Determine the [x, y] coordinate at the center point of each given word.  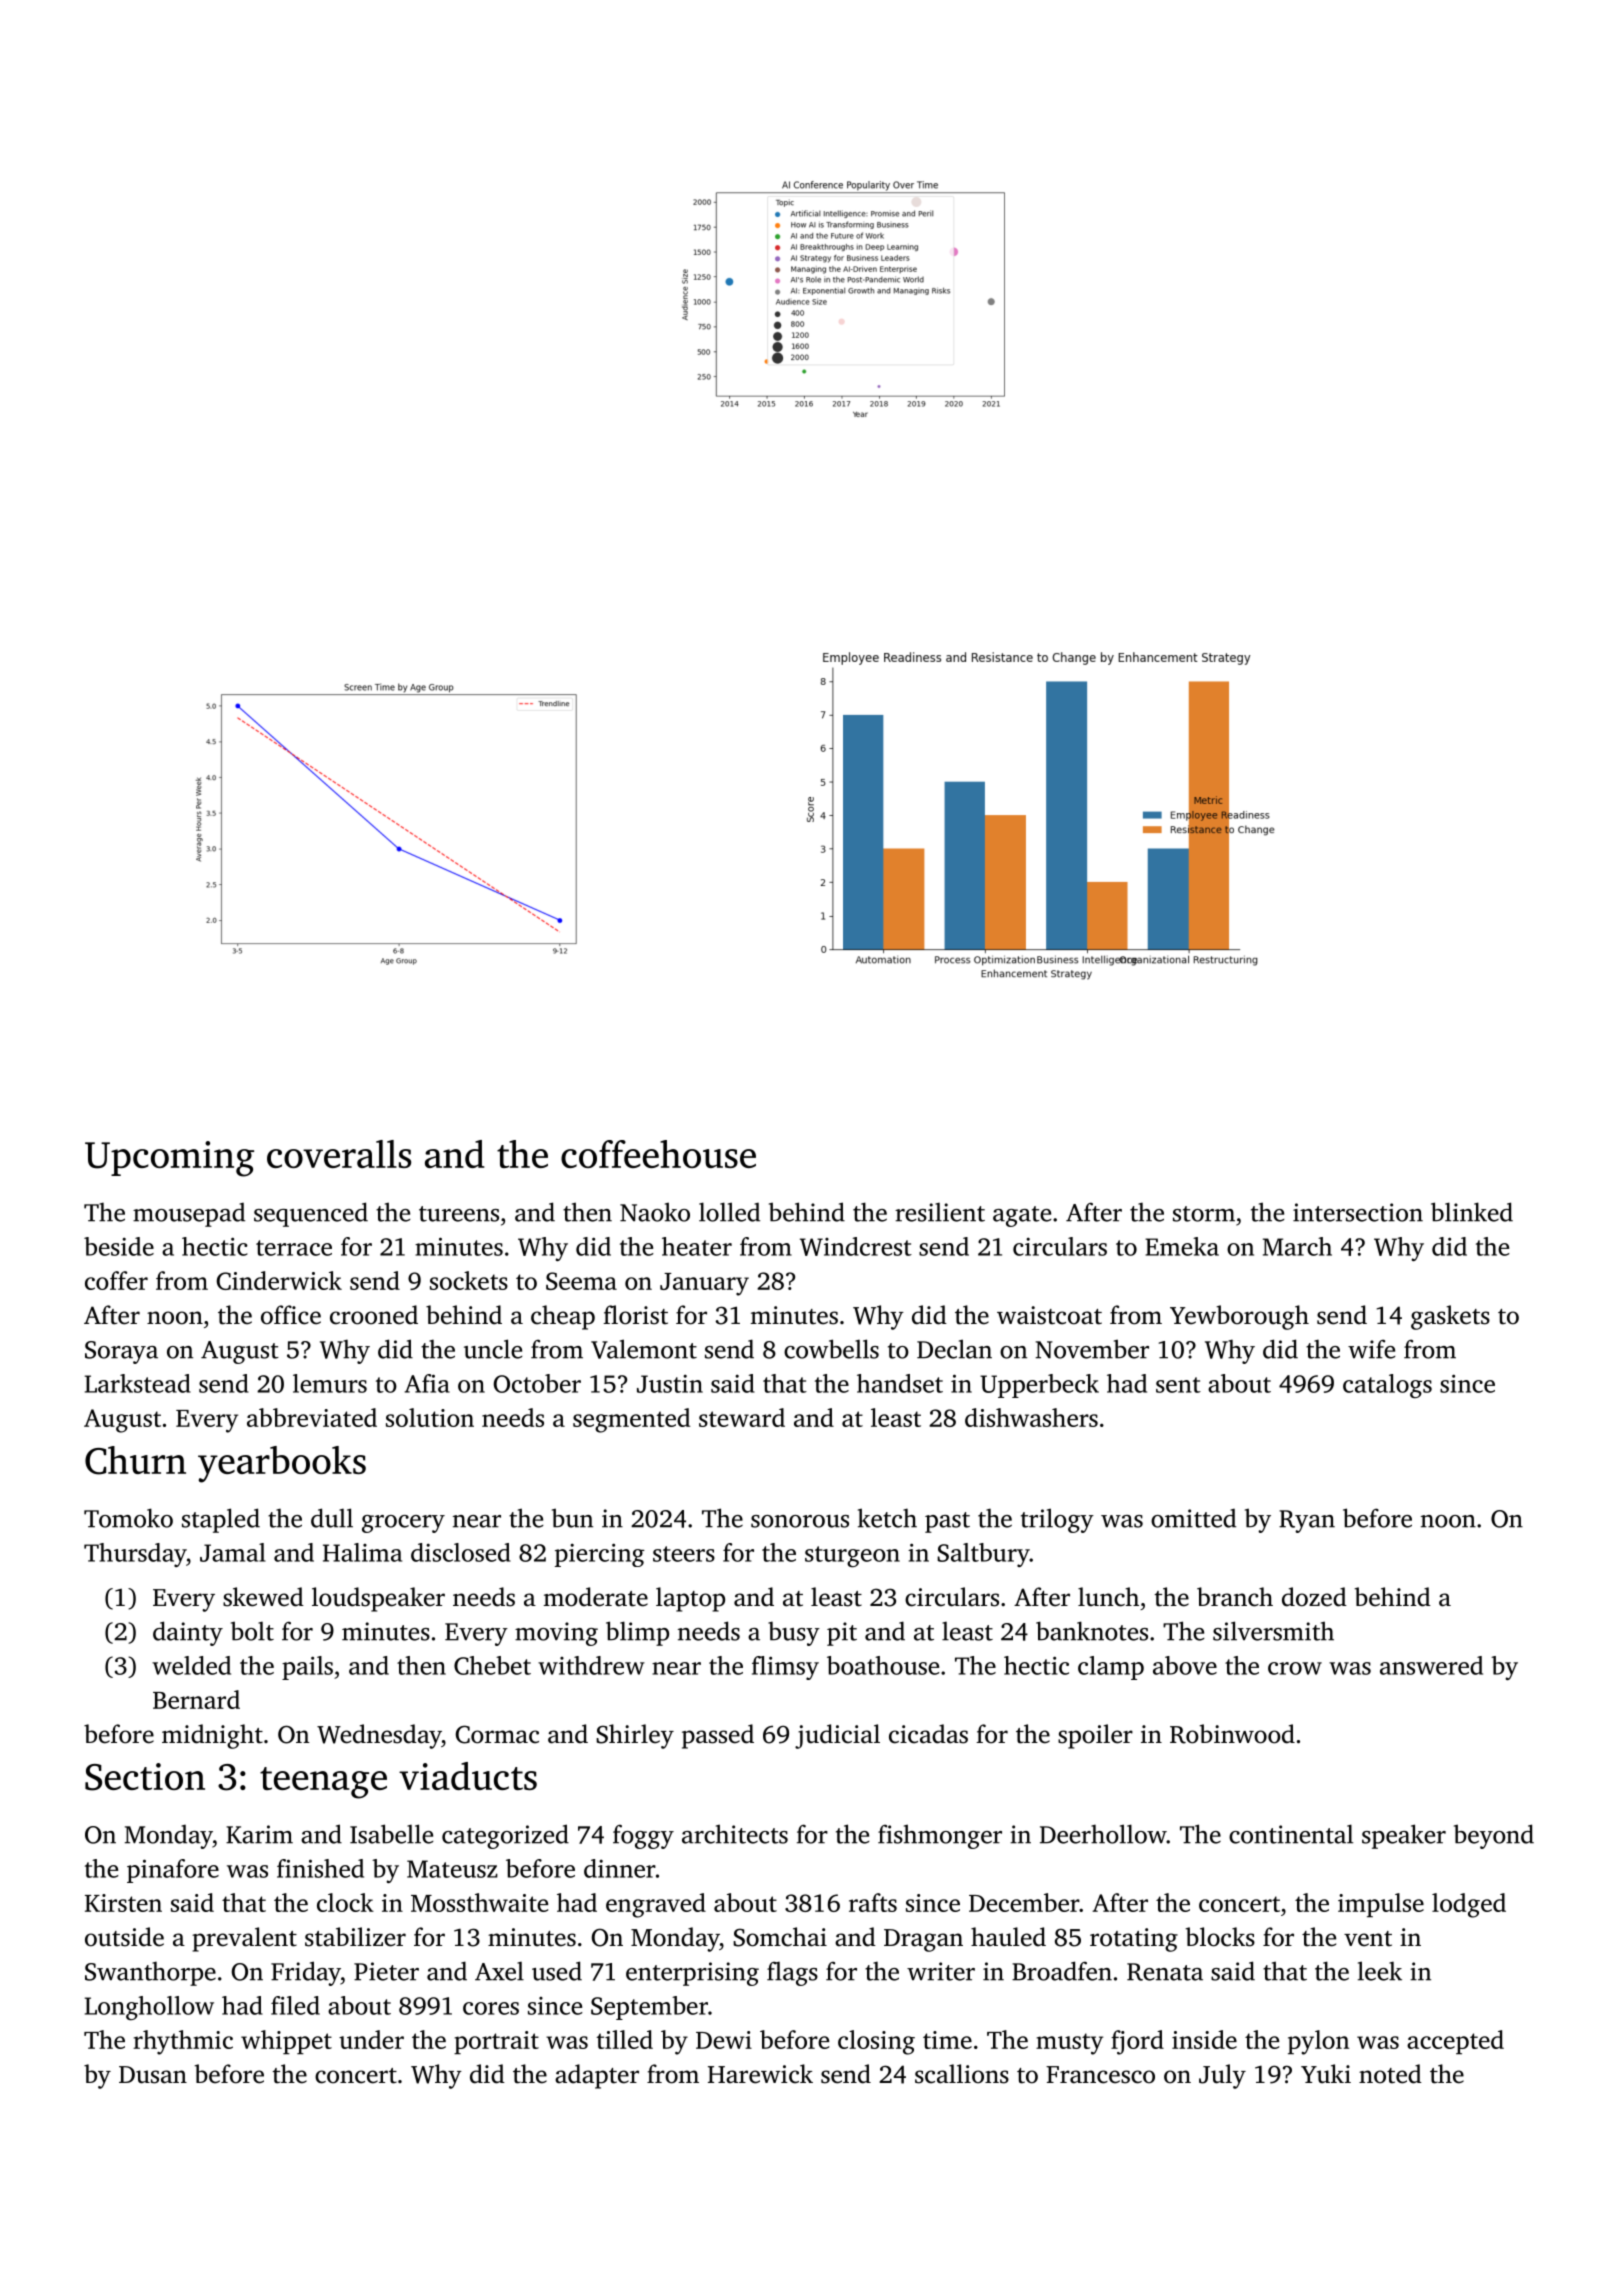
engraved [656, 1905]
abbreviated [312, 1417]
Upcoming [169, 1159]
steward [742, 1417]
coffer [116, 1280]
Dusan [153, 2075]
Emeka [1182, 1246]
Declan [954, 1349]
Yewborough [1239, 1317]
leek [1380, 1971]
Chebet [492, 1665]
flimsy [785, 1668]
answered [1431, 1665]
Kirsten [123, 1903]
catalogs [1387, 1386]
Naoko [655, 1212]
